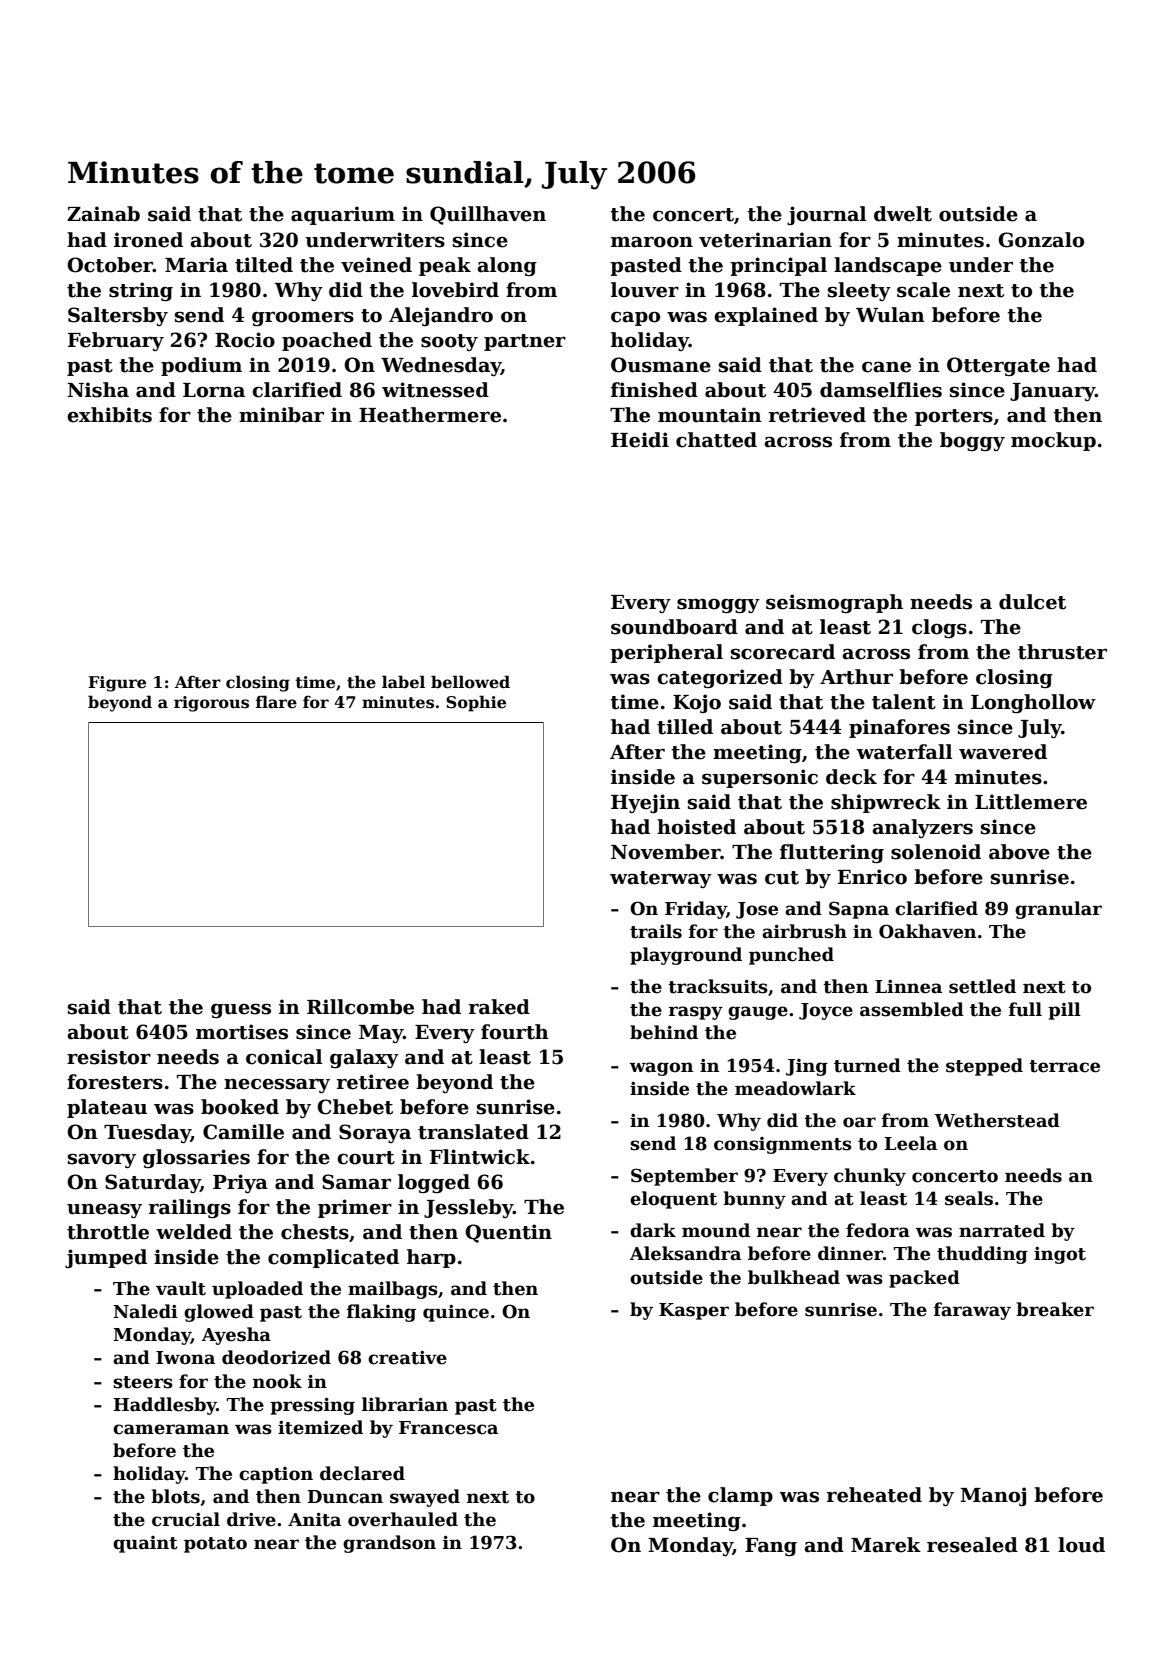 The width and height of the image is (1176, 1663). What do you see at coordinates (1060, 1255) in the image?
I see `ingot` at bounding box center [1060, 1255].
